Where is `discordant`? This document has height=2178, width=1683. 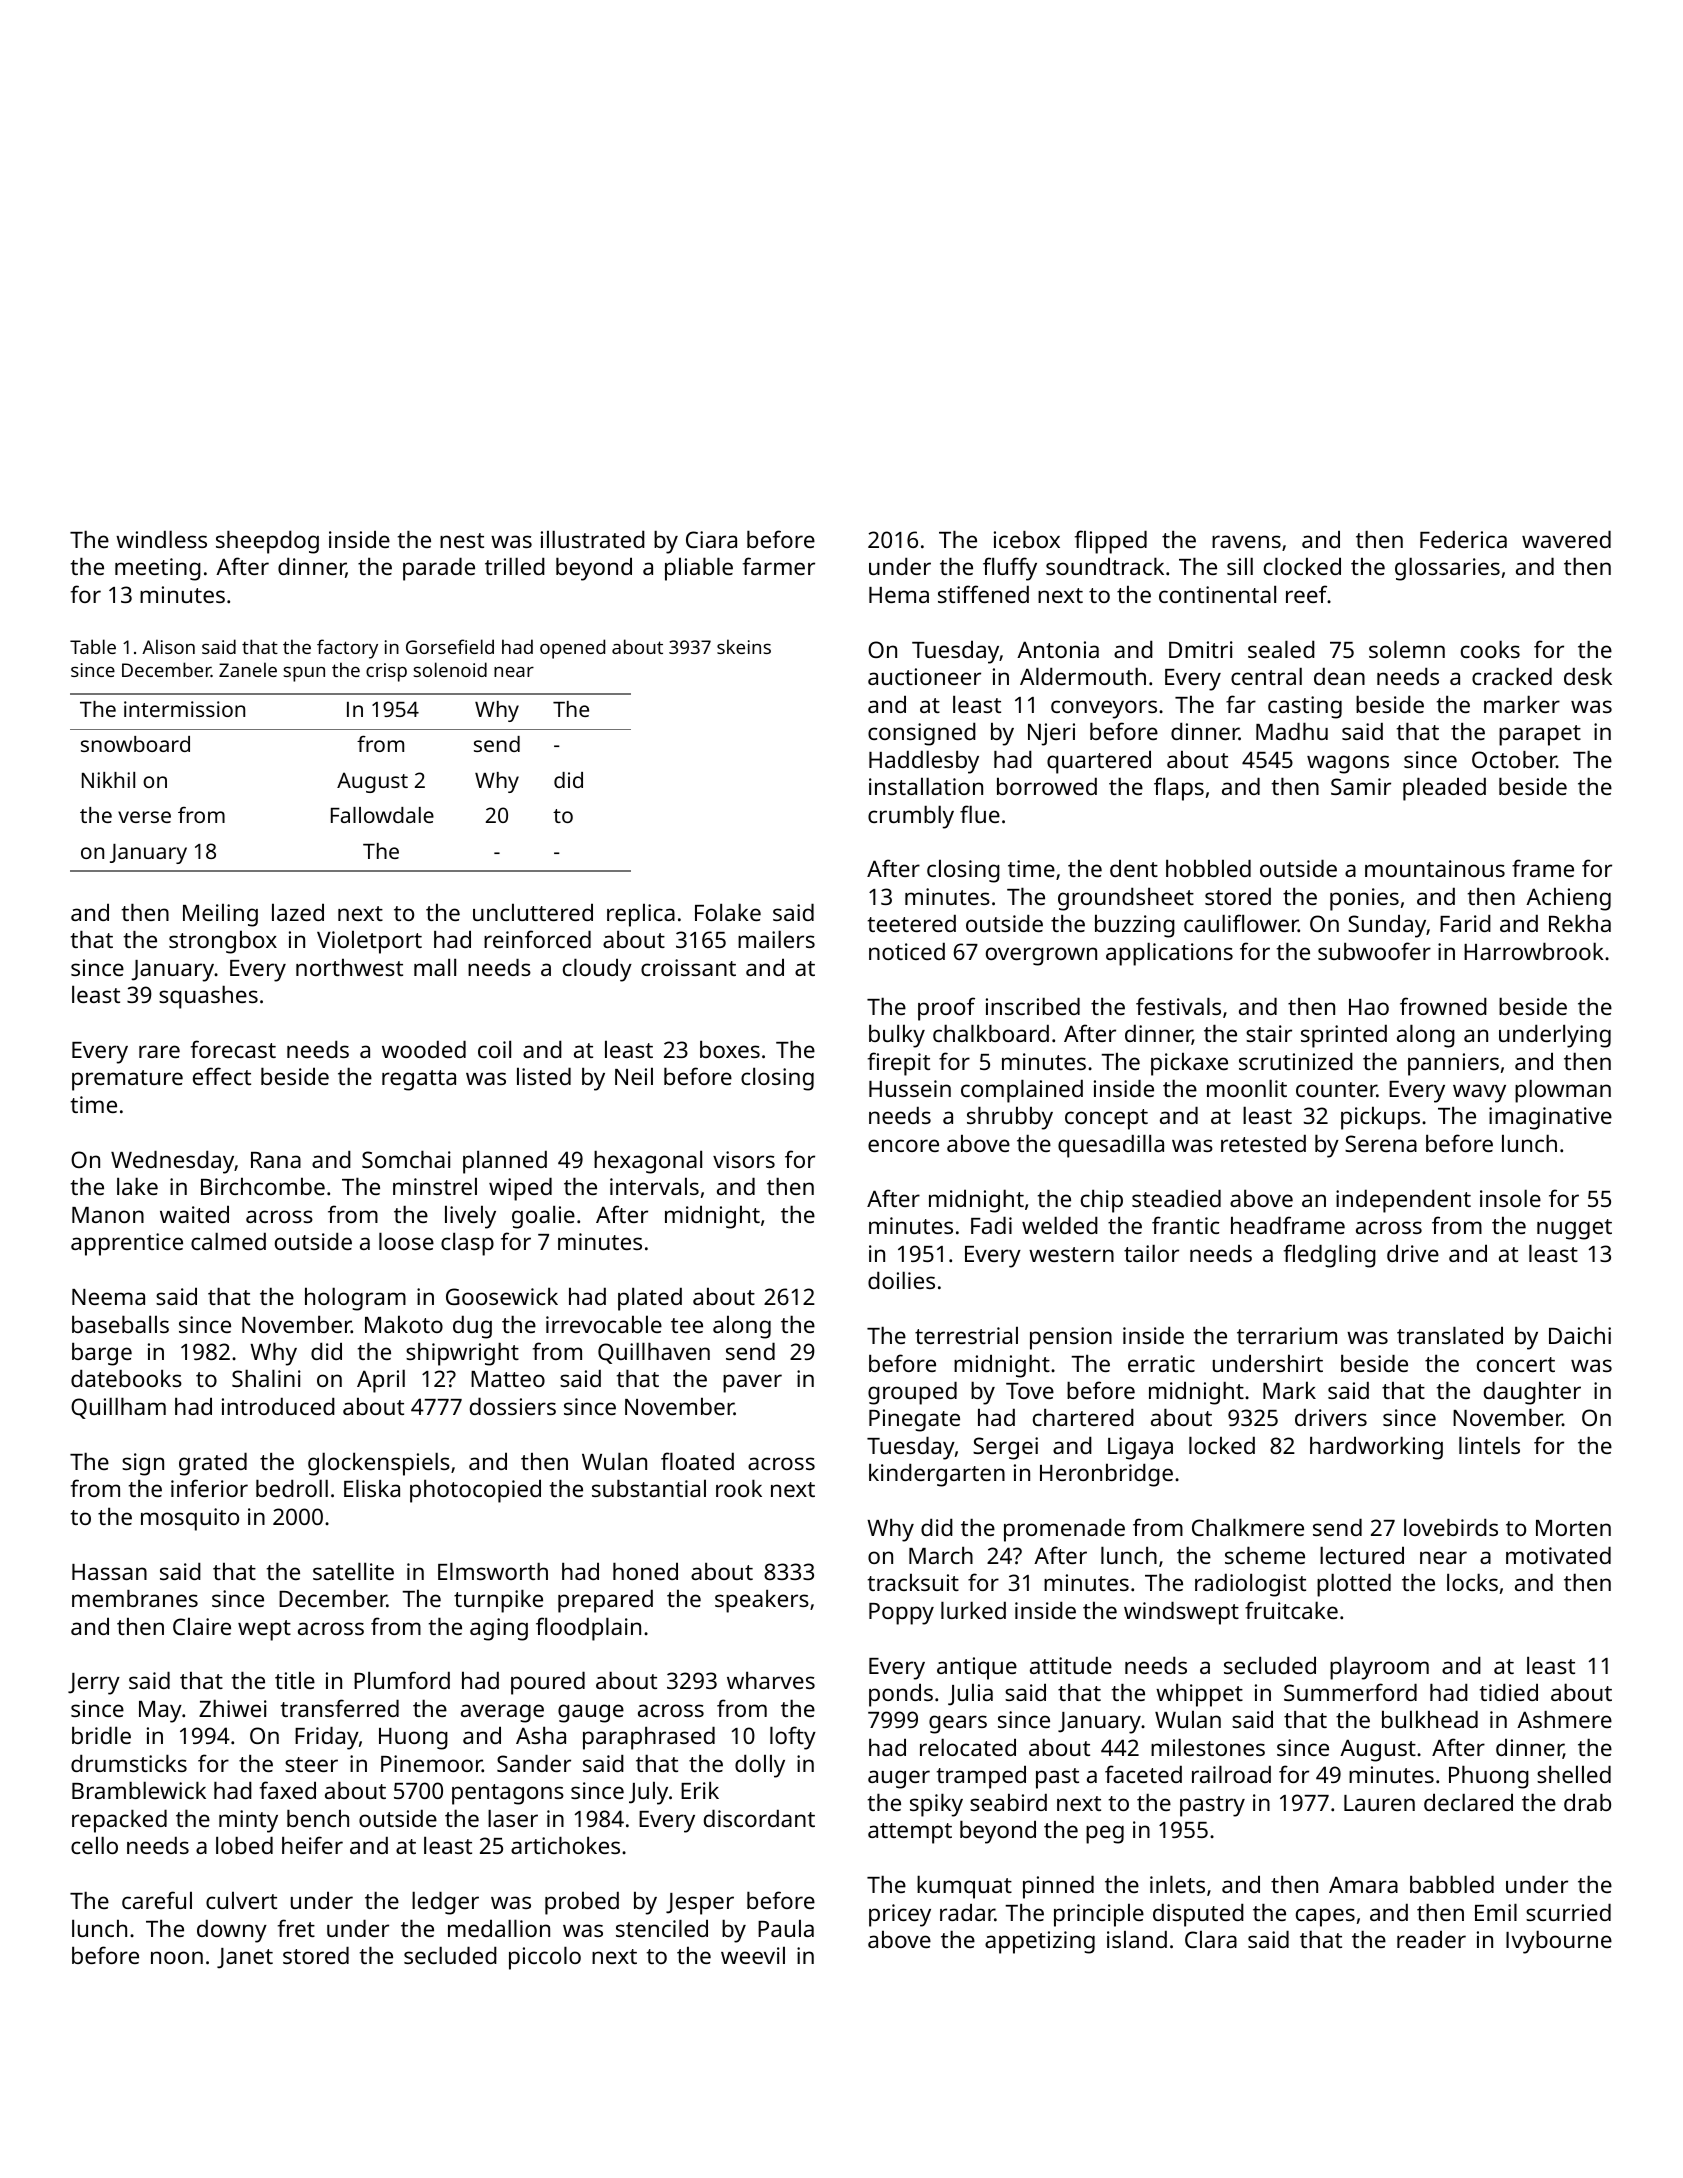
discordant is located at coordinates (759, 1818).
